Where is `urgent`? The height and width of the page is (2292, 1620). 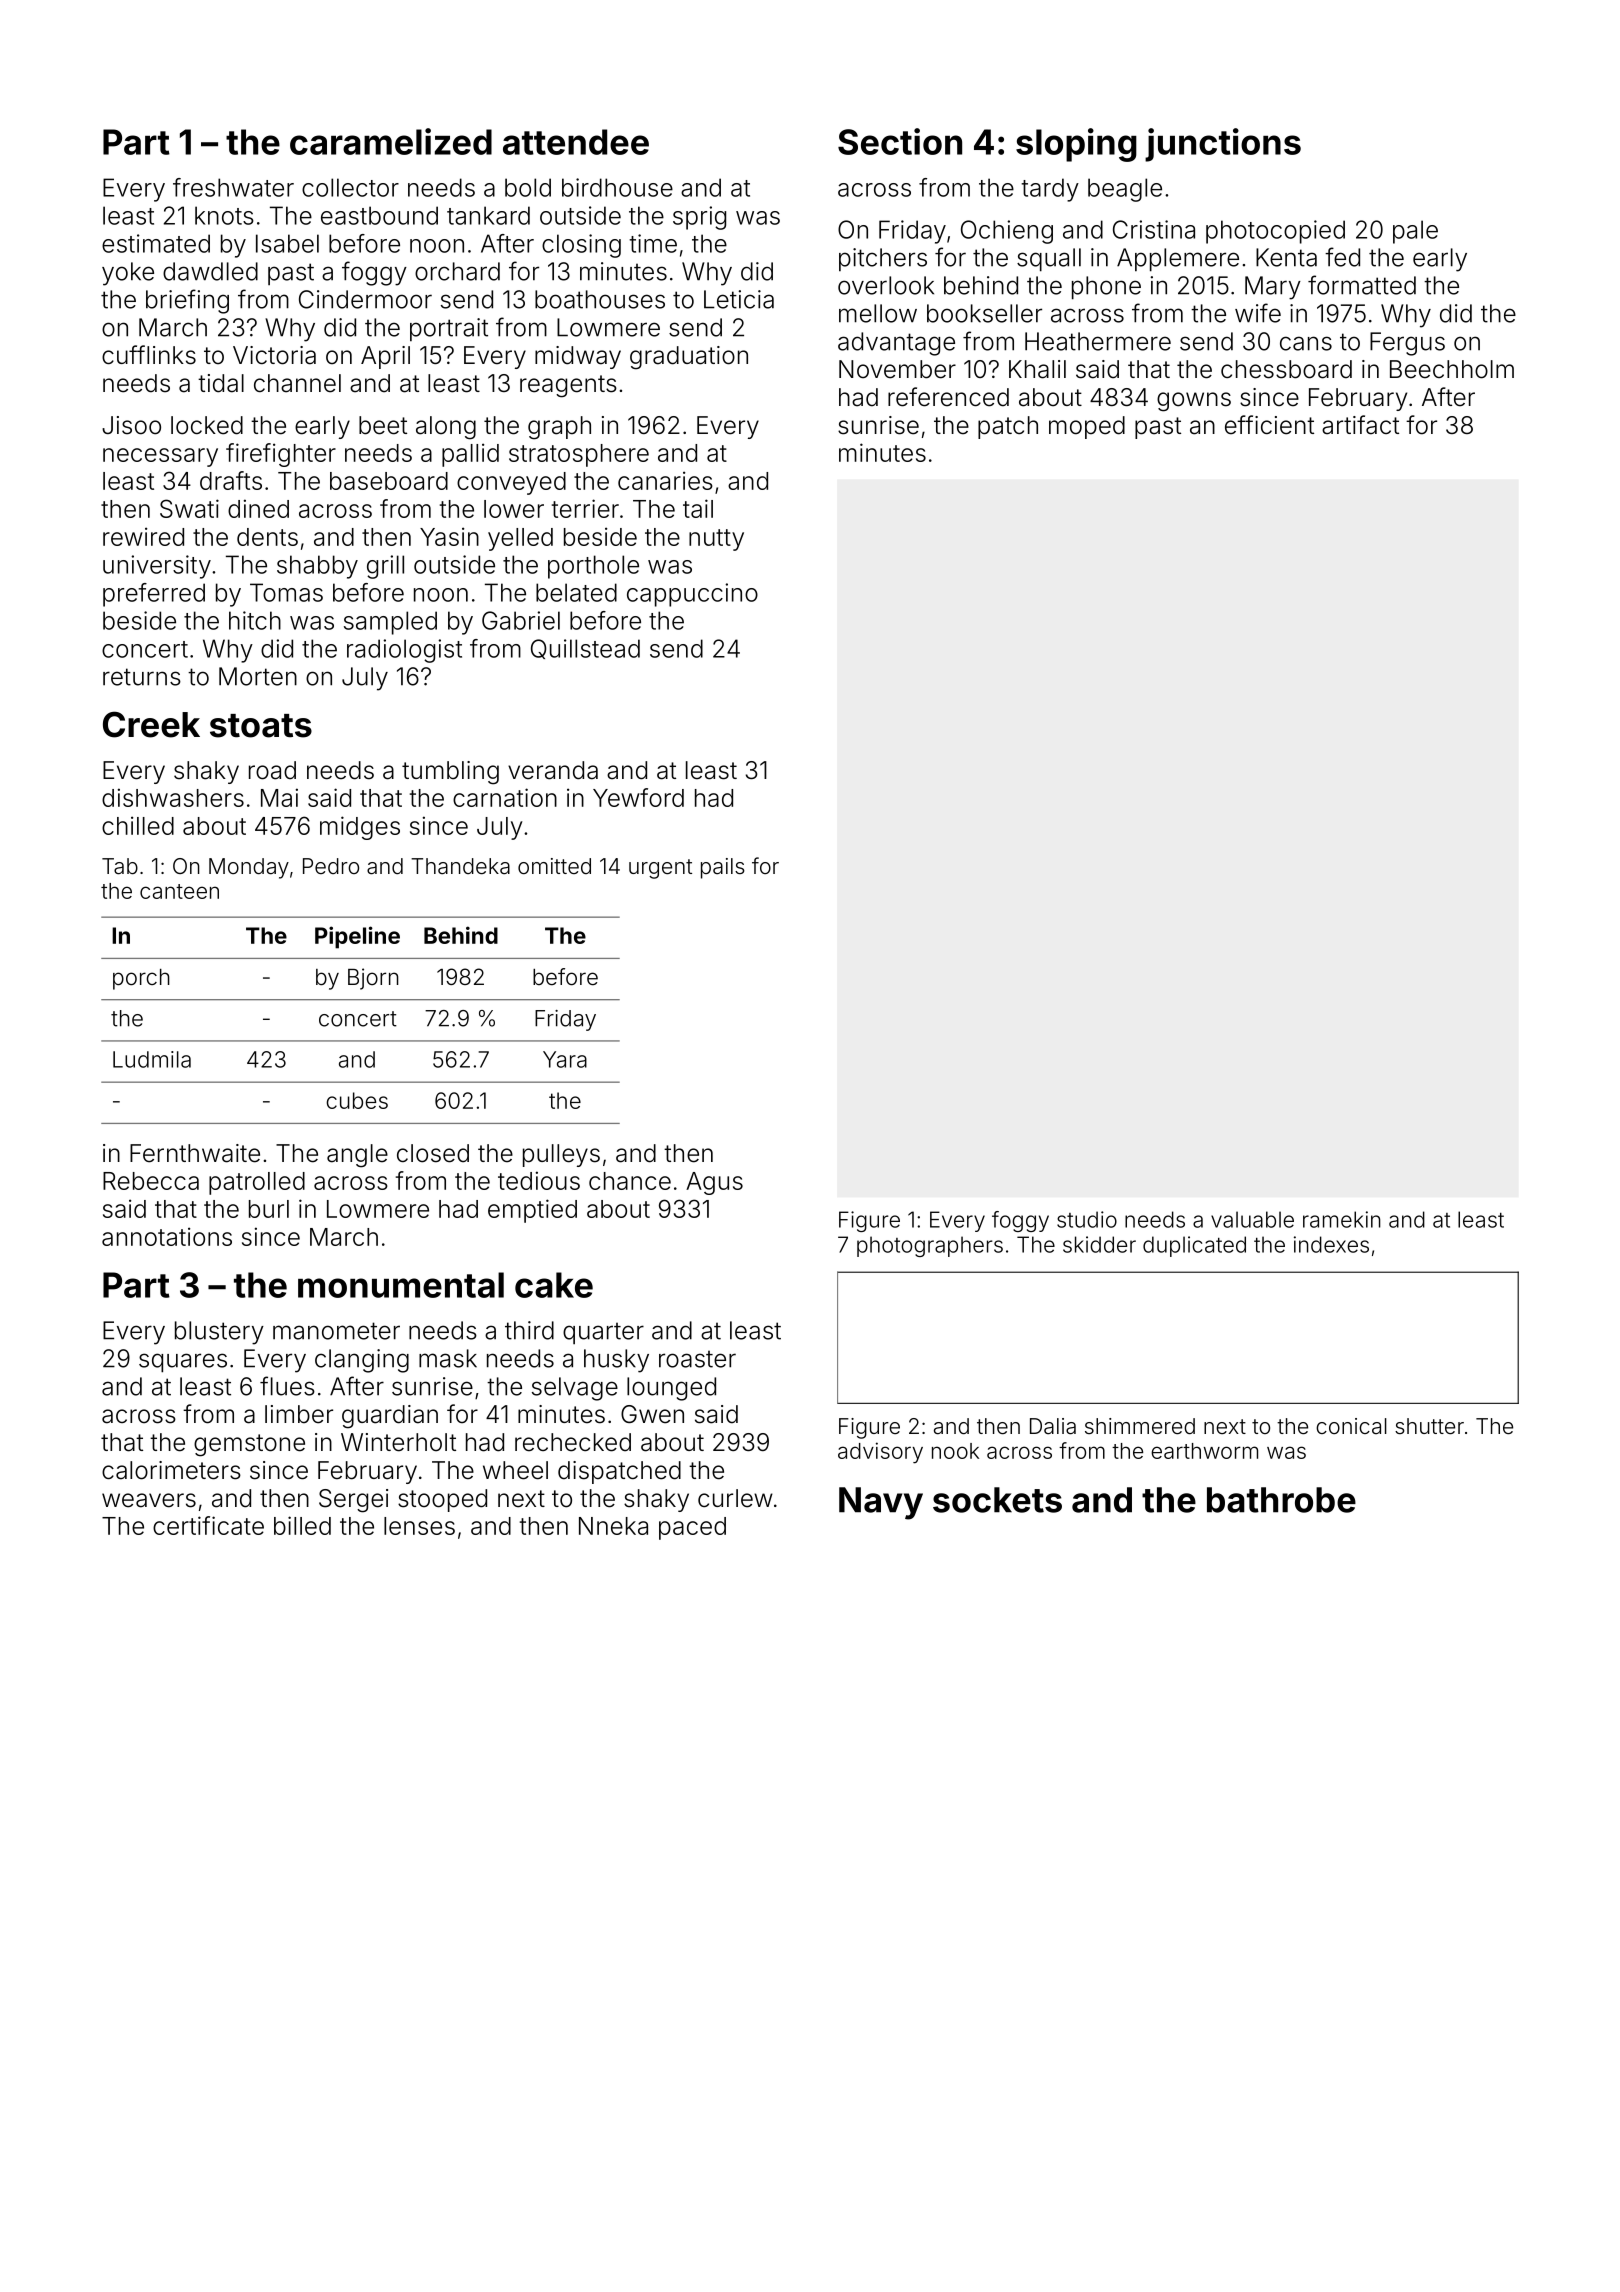
urgent is located at coordinates (660, 869).
